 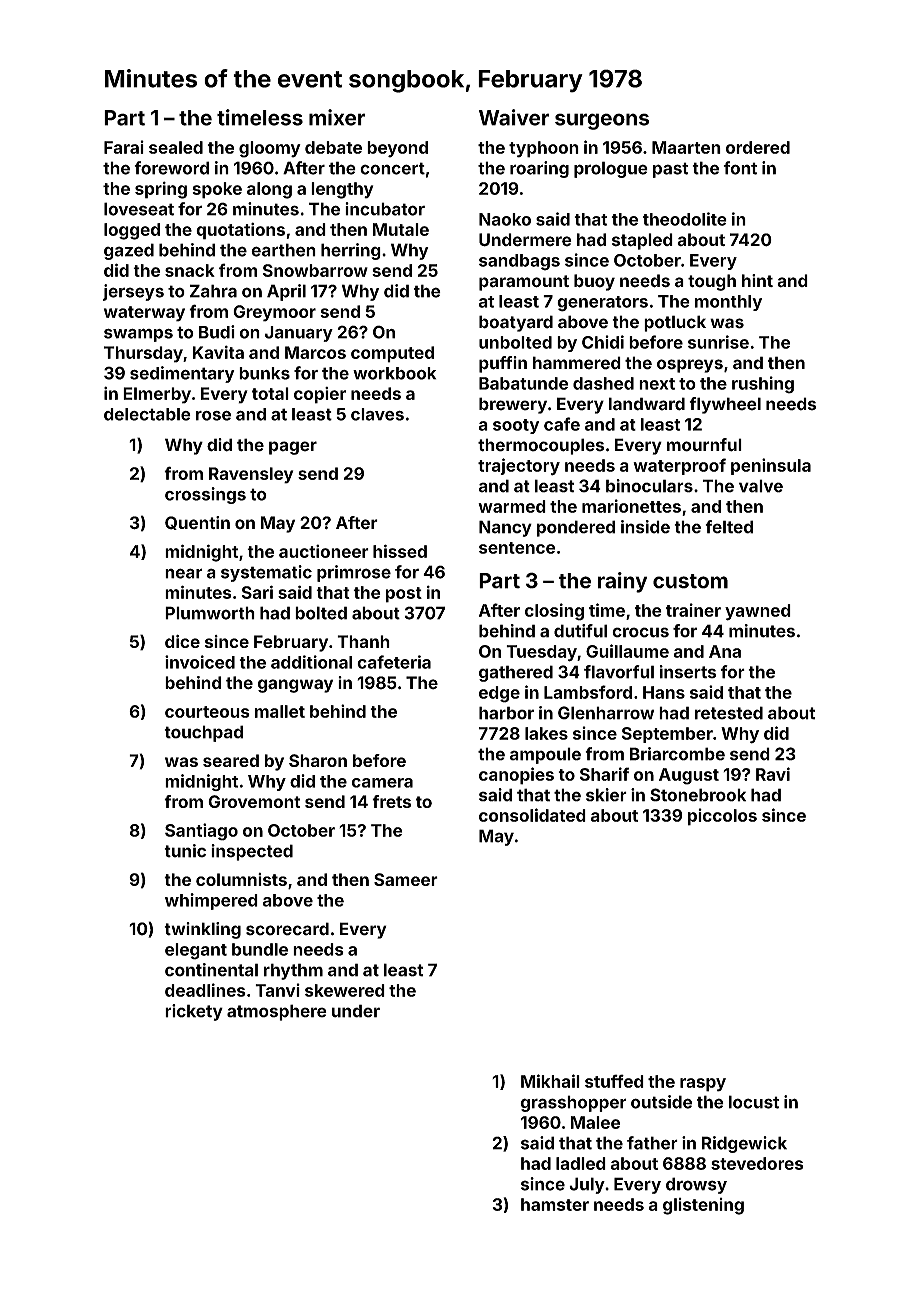 What do you see at coordinates (406, 879) in the image?
I see `Sameer` at bounding box center [406, 879].
